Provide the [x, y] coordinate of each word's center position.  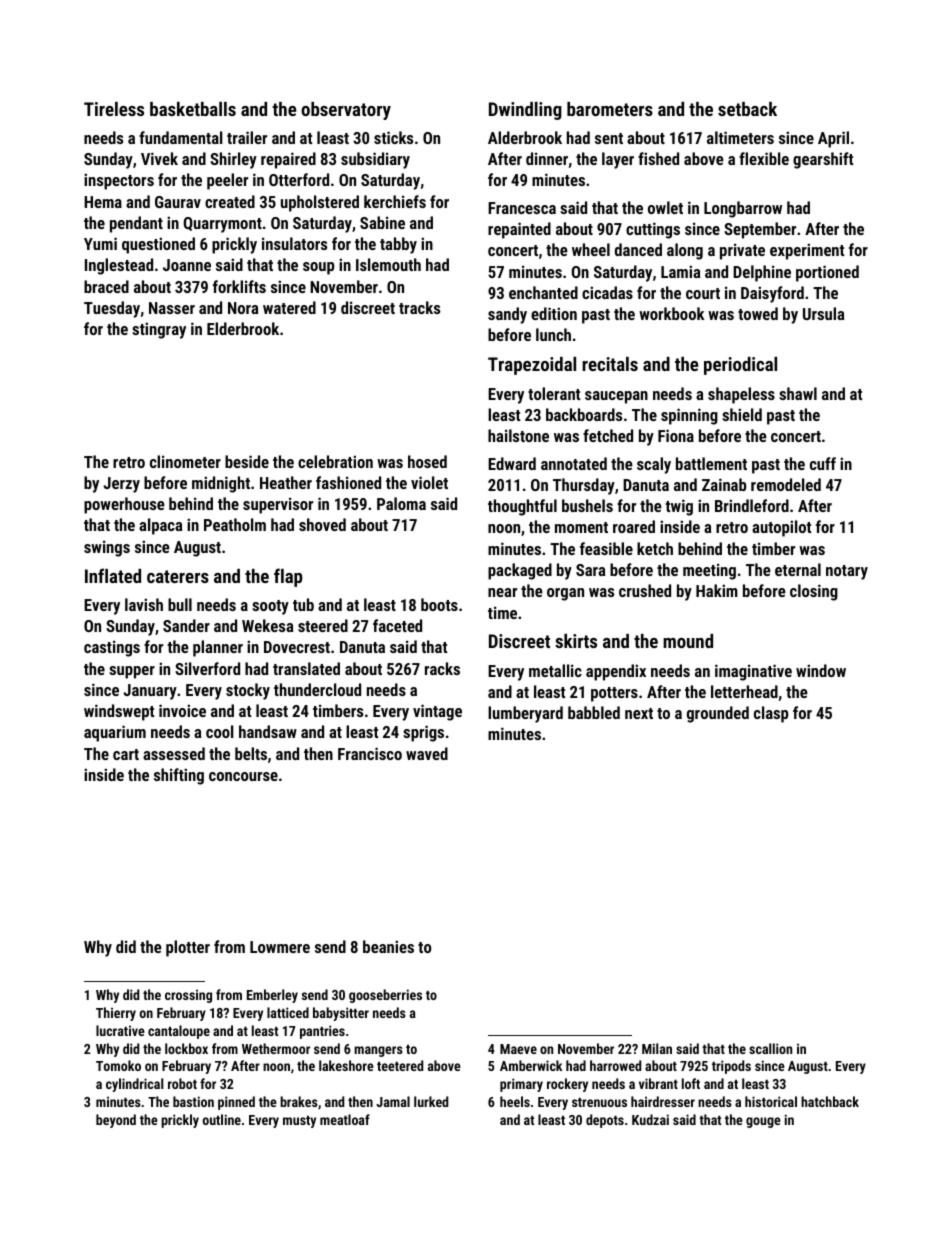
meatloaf [345, 1119]
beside [247, 461]
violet [429, 482]
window [821, 670]
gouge [763, 1122]
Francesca [522, 208]
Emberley [272, 996]
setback [747, 109]
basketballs [193, 109]
